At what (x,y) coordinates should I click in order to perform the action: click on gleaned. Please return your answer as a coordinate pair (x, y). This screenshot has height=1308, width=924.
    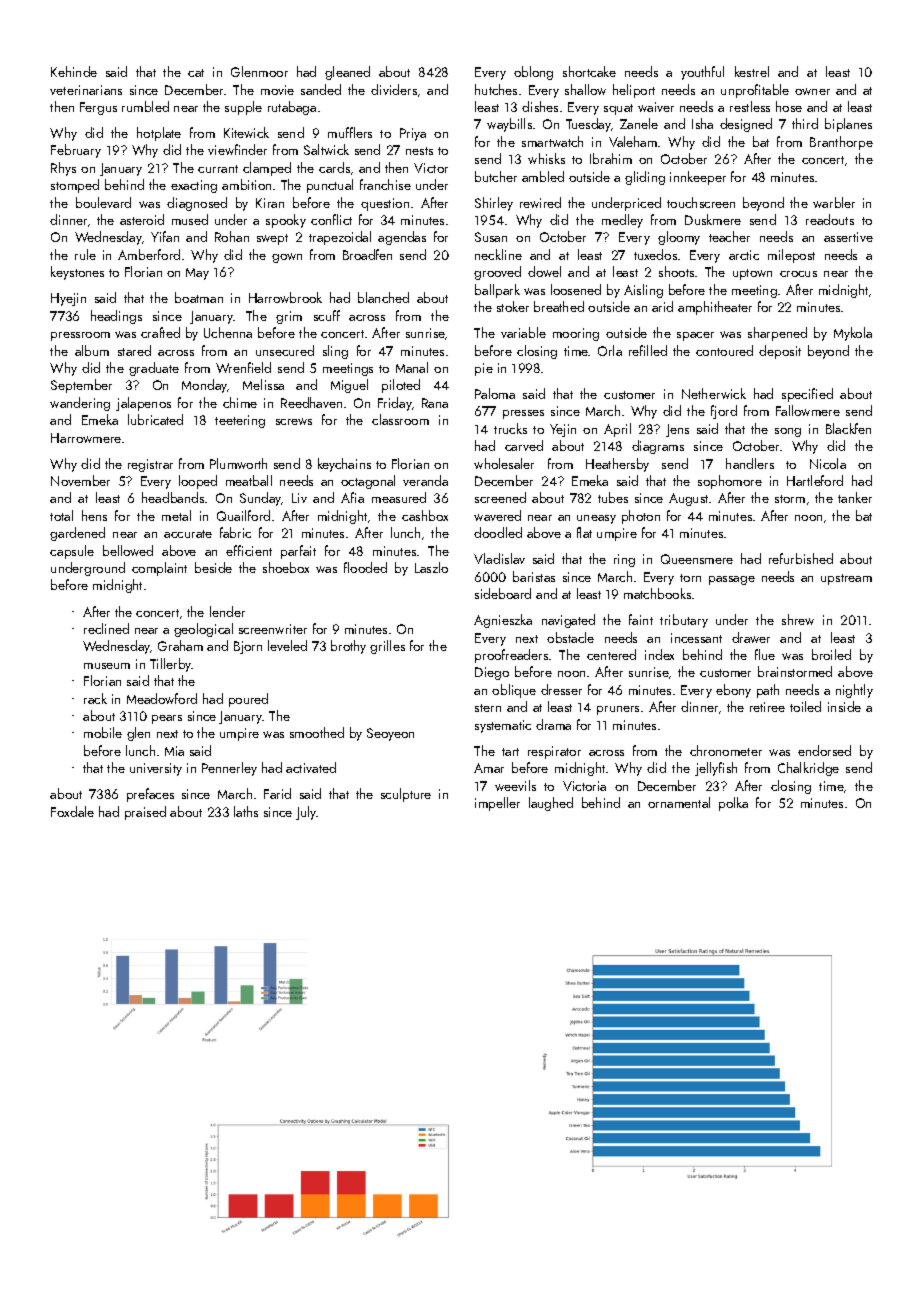
    Looking at the image, I should click on (347, 73).
